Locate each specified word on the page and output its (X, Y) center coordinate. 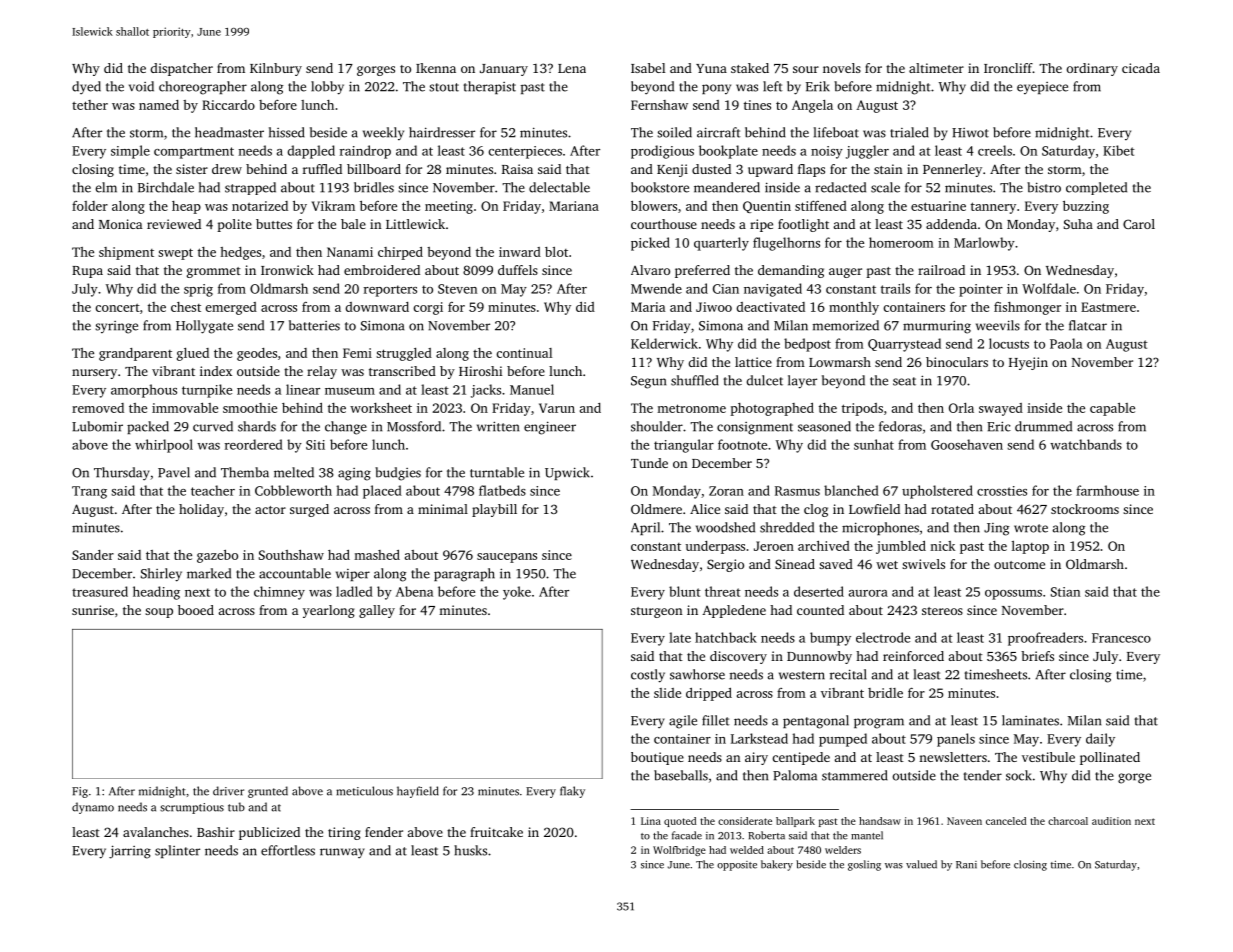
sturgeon (656, 612)
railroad (941, 270)
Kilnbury (276, 69)
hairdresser (442, 132)
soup (159, 613)
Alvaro (650, 270)
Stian (1065, 592)
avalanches (156, 832)
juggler (867, 152)
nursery (94, 374)
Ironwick (287, 270)
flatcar (1088, 325)
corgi (428, 308)
